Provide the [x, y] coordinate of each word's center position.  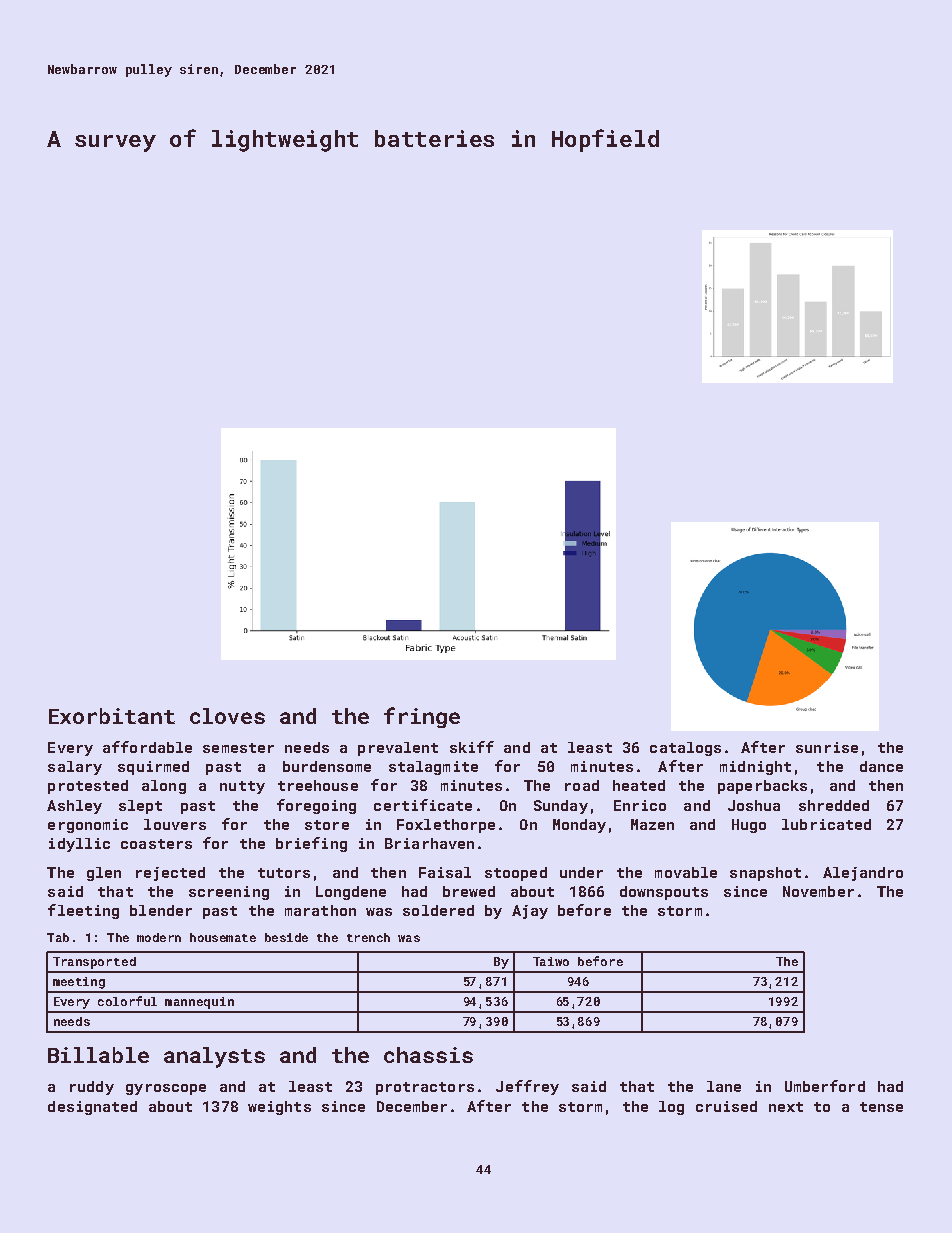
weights [279, 1108]
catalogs [685, 749]
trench [368, 937]
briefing [311, 844]
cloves [227, 716]
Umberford [825, 1086]
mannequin [199, 1003]
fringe [422, 717]
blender [161, 910]
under [581, 872]
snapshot [765, 874]
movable [686, 872]
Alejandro [863, 874]
